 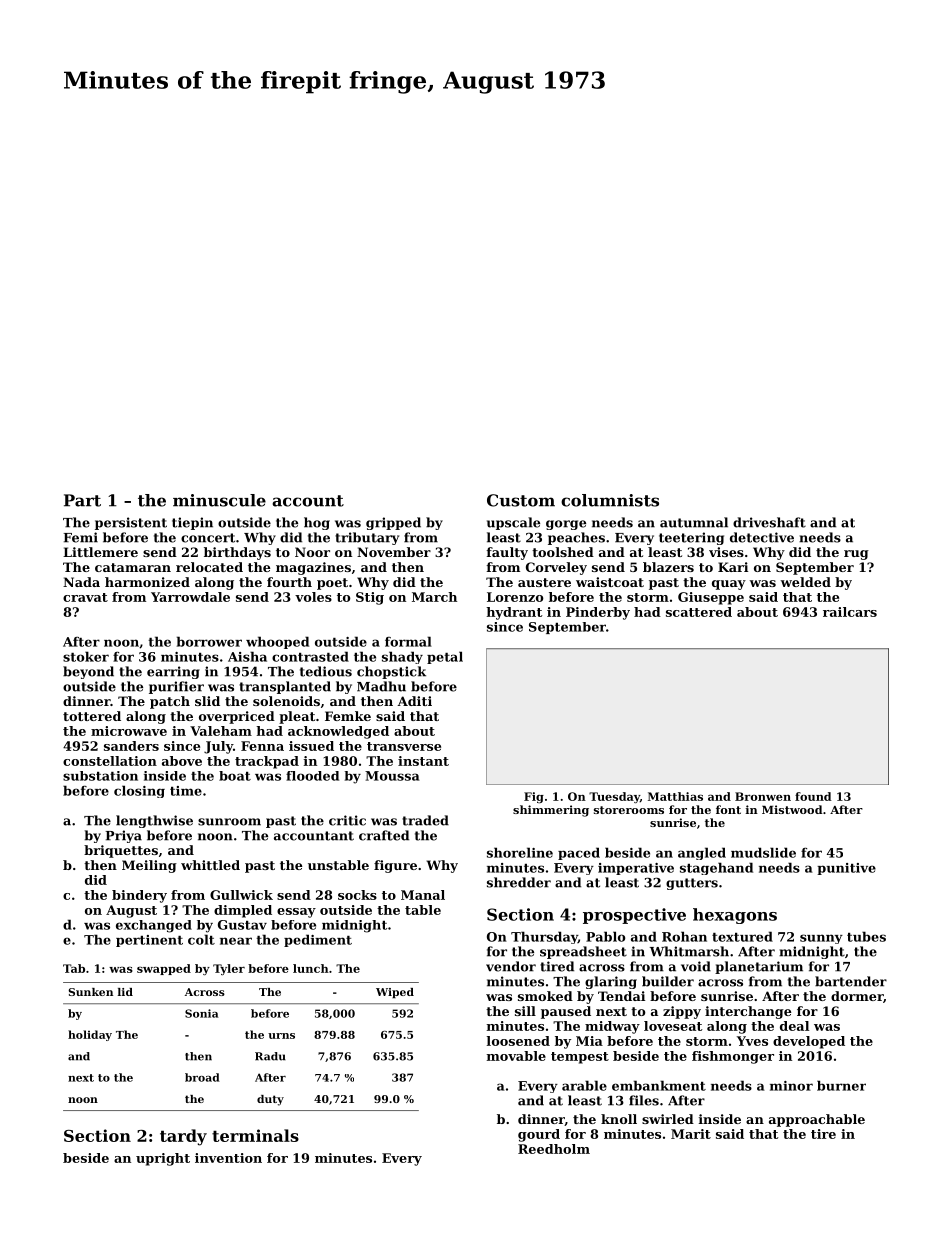 I want to click on columnists, so click(x=610, y=500).
